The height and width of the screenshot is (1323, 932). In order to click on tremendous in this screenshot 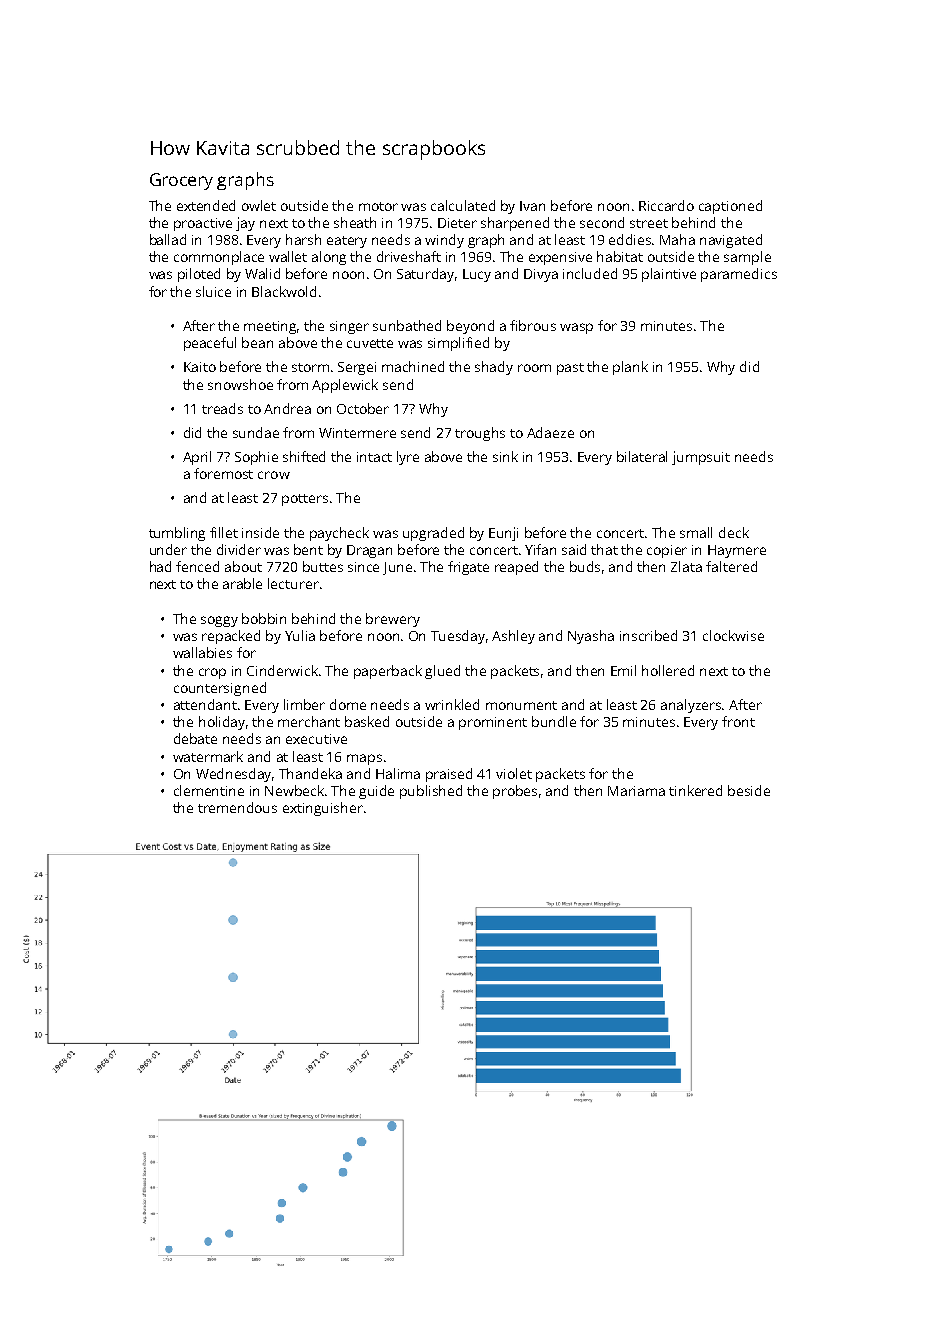, I will do `click(237, 807)`.
